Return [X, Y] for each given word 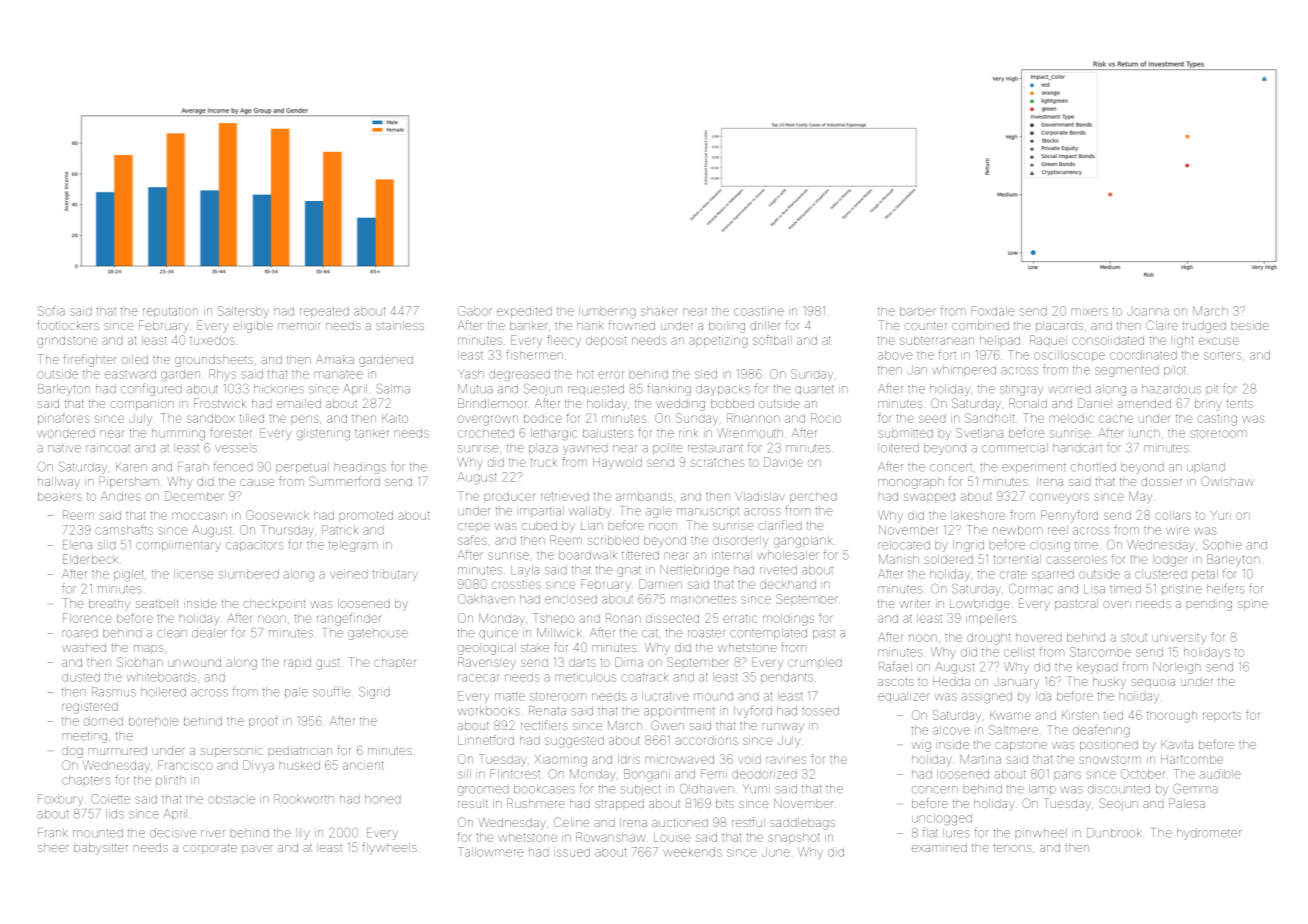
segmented [1127, 371]
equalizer [903, 697]
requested [596, 389]
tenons [1012, 848]
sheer [53, 847]
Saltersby [243, 312]
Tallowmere [491, 852]
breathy [109, 605]
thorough [1172, 717]
